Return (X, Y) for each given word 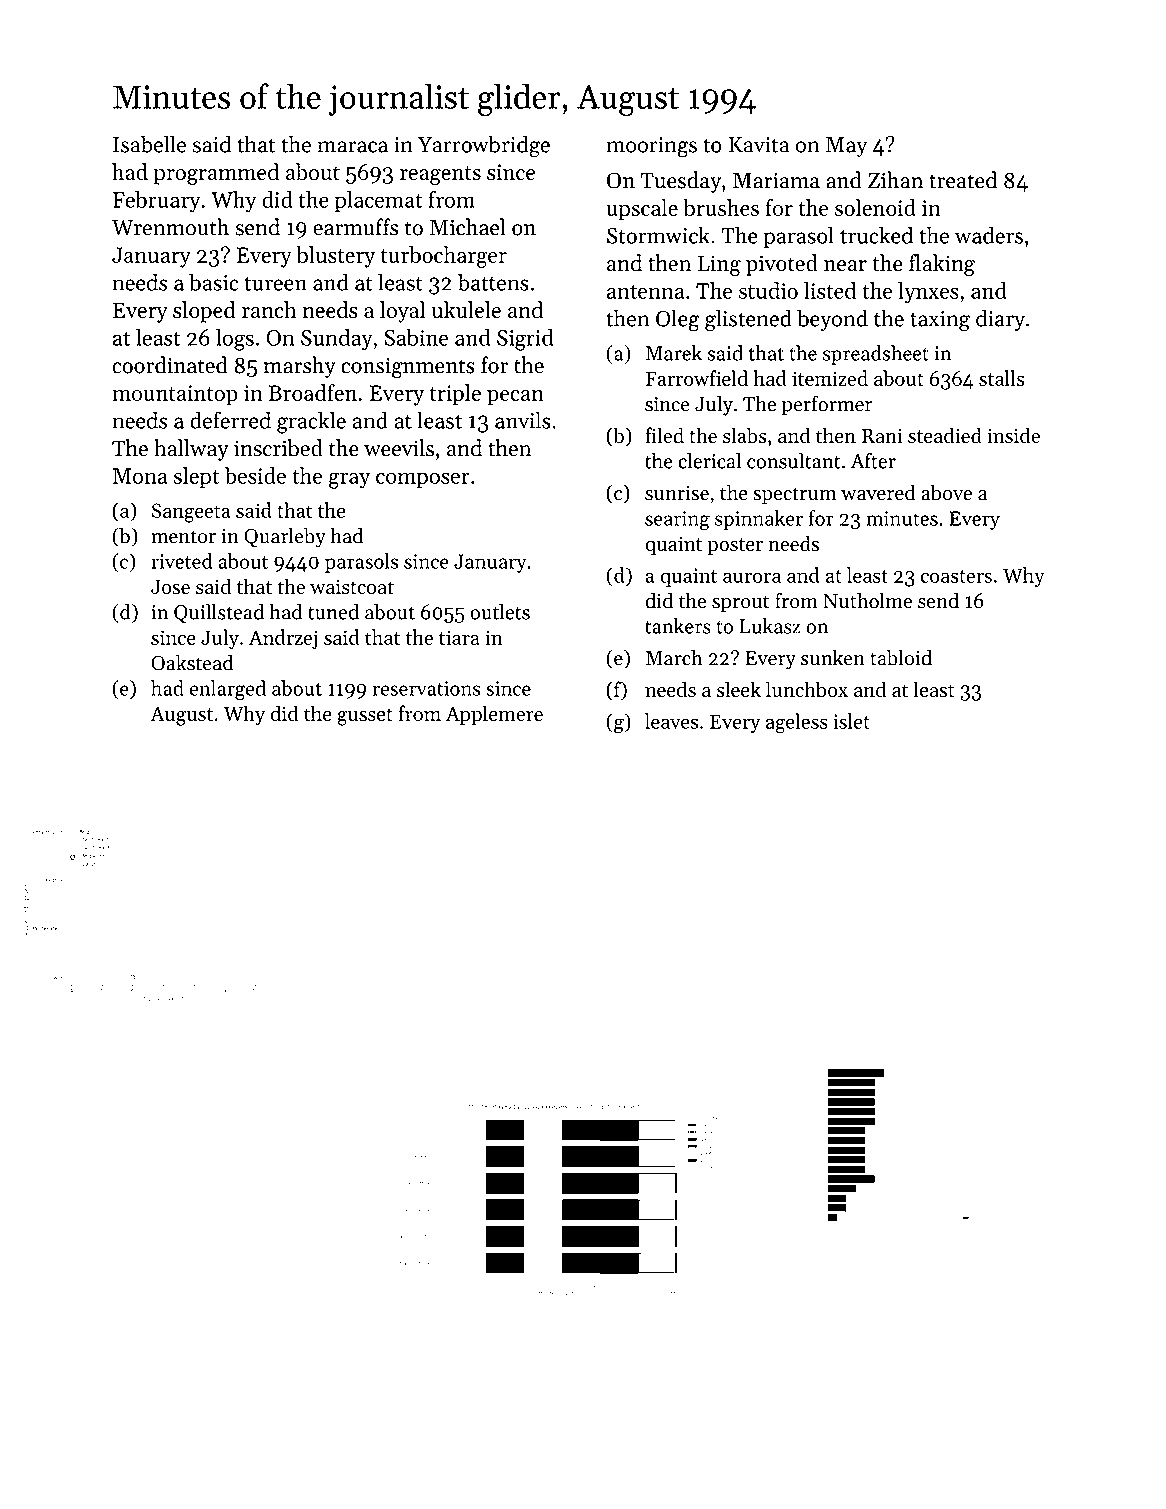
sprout (740, 604)
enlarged (228, 690)
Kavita (759, 145)
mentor (183, 537)
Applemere (494, 715)
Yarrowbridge (484, 146)
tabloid (901, 658)
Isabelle (149, 144)
